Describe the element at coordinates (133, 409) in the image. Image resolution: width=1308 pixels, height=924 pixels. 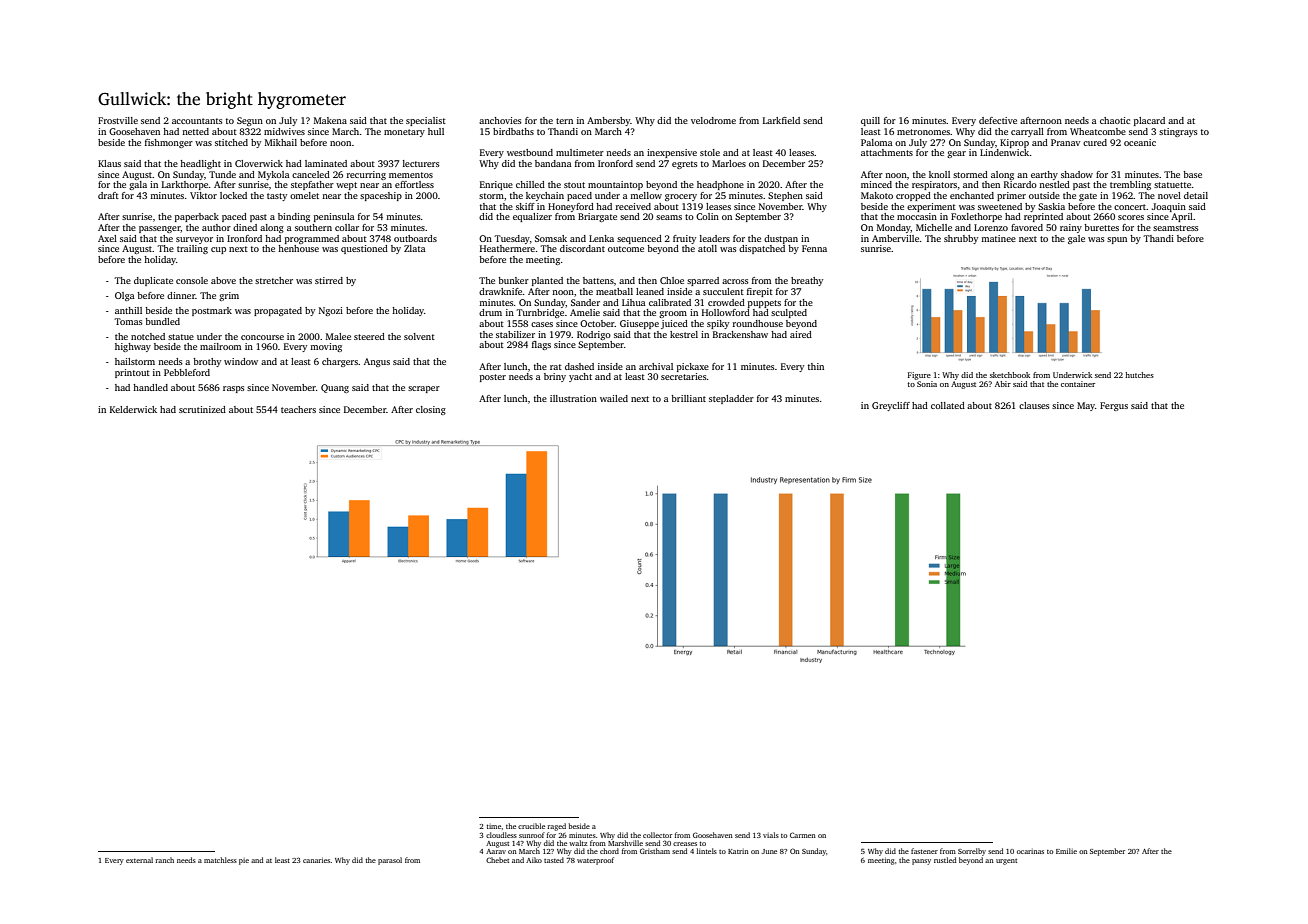
I see `Kelderwick` at that location.
